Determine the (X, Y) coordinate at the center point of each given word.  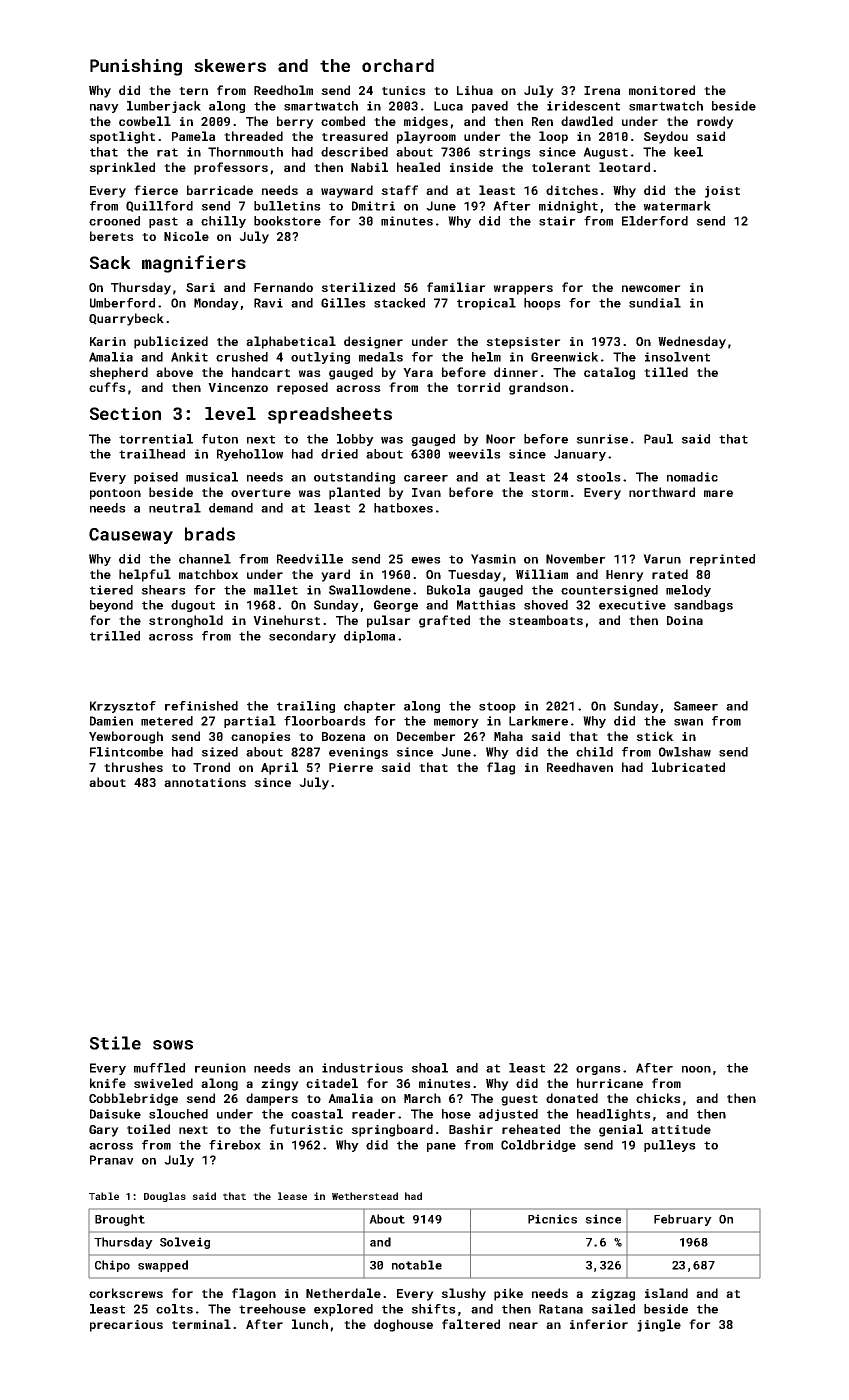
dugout (193, 606)
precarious (126, 1326)
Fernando (283, 287)
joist (722, 192)
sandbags (703, 606)
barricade (220, 190)
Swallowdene (370, 590)
